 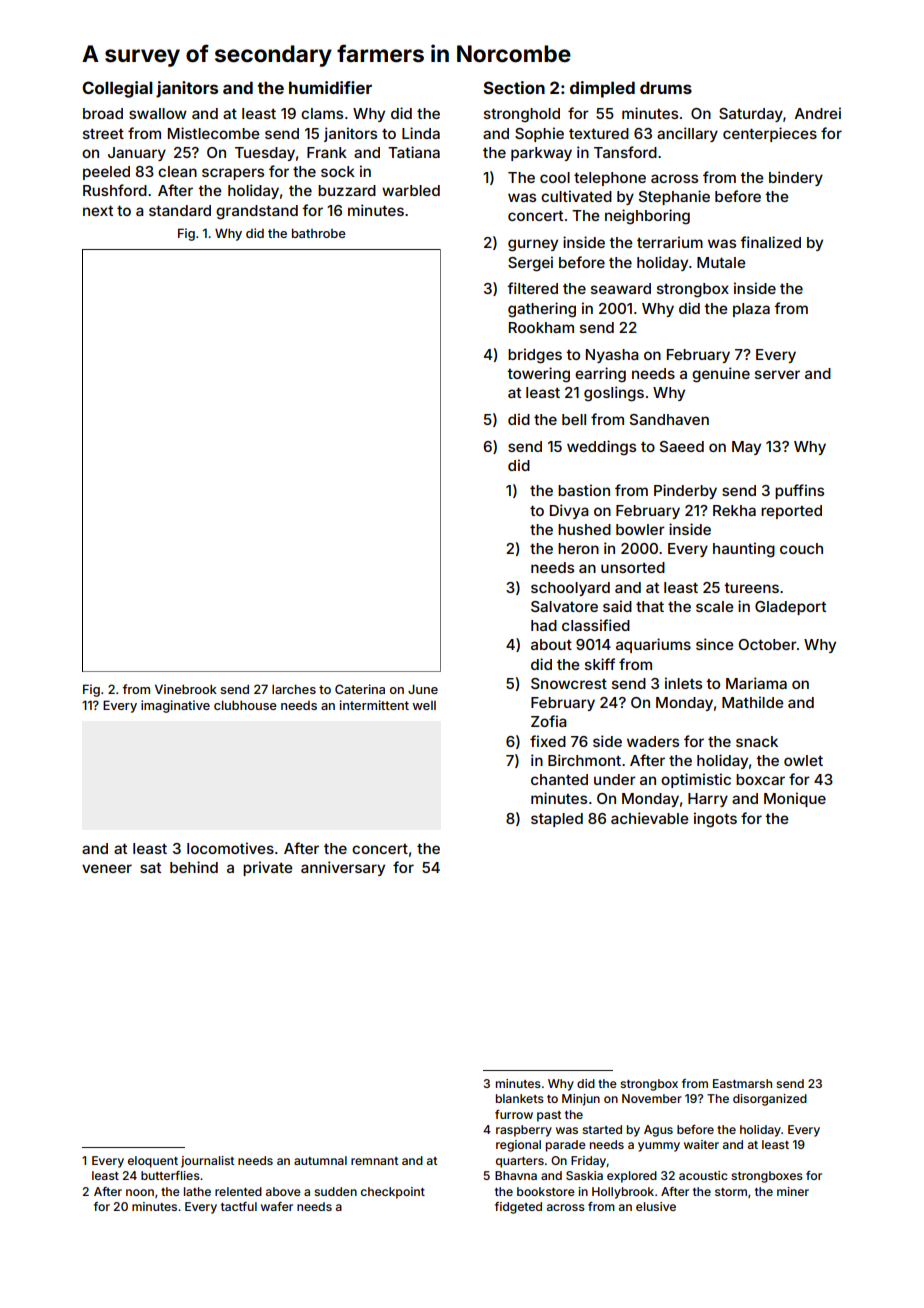 What do you see at coordinates (319, 233) in the screenshot?
I see `bathrobe` at bounding box center [319, 233].
